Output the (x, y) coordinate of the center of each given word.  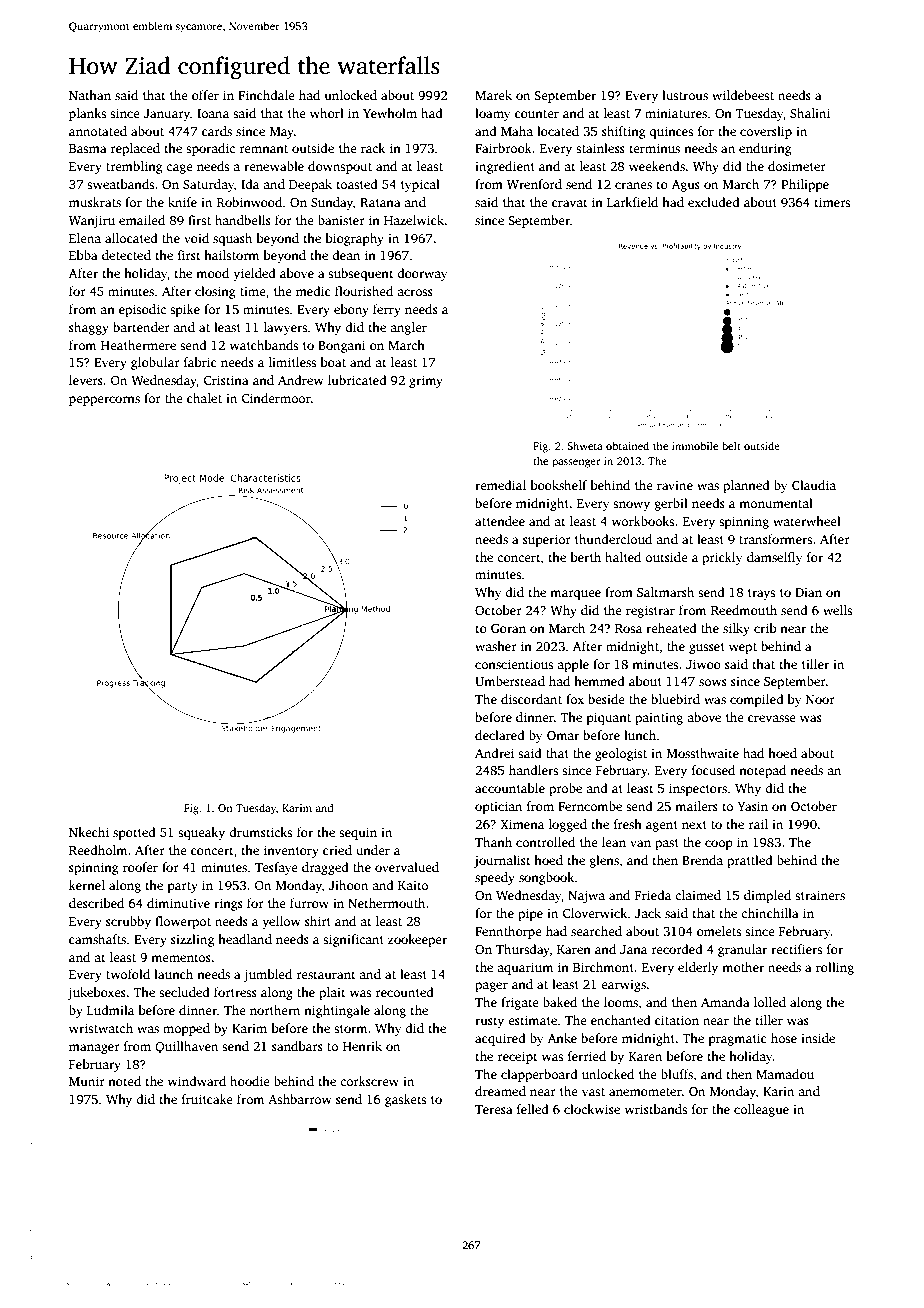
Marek (493, 95)
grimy (426, 381)
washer (496, 646)
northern (275, 1010)
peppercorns (104, 401)
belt (731, 445)
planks (87, 114)
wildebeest (743, 95)
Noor (820, 699)
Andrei (494, 753)
